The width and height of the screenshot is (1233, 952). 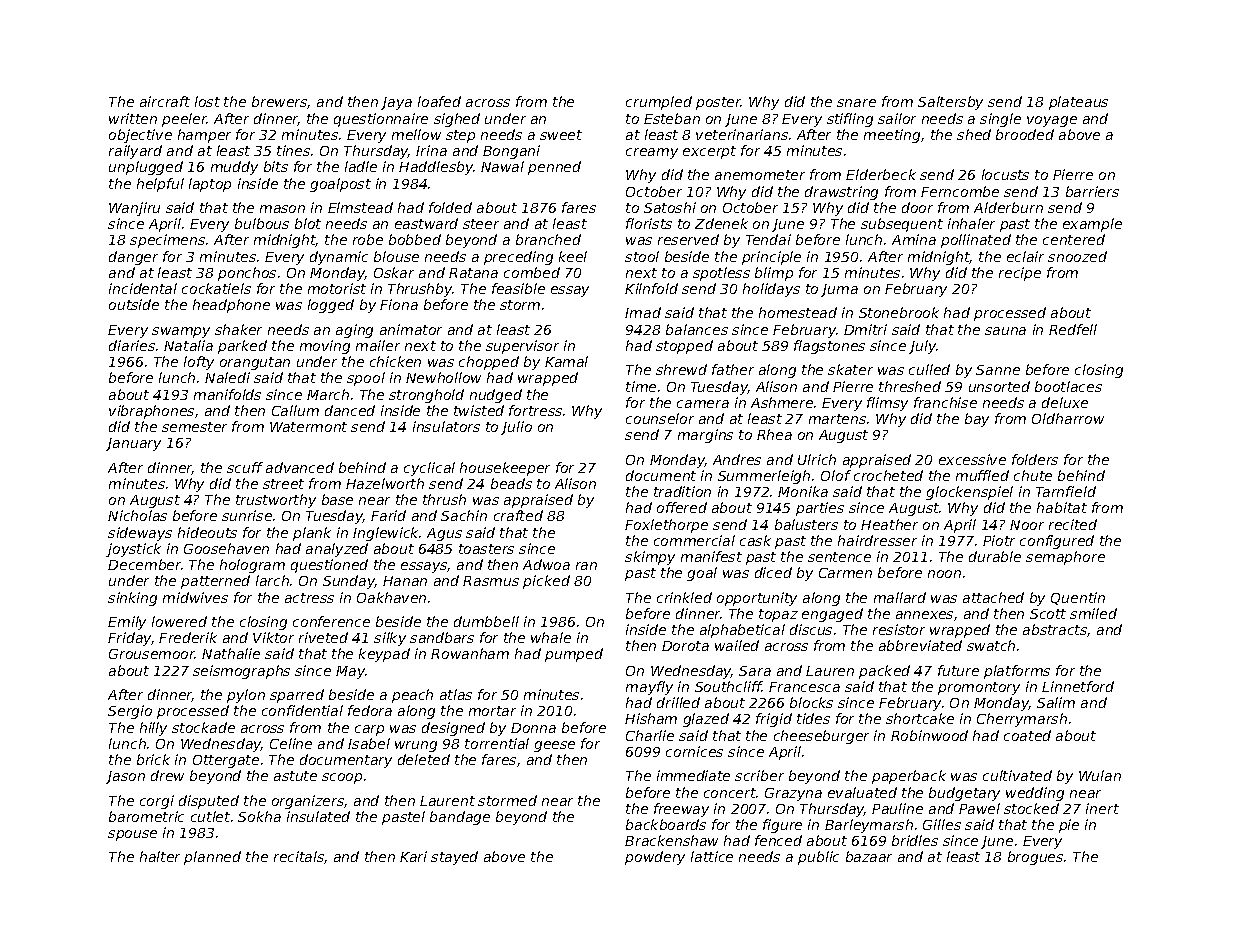 What do you see at coordinates (1035, 858) in the screenshot?
I see `brogues` at bounding box center [1035, 858].
